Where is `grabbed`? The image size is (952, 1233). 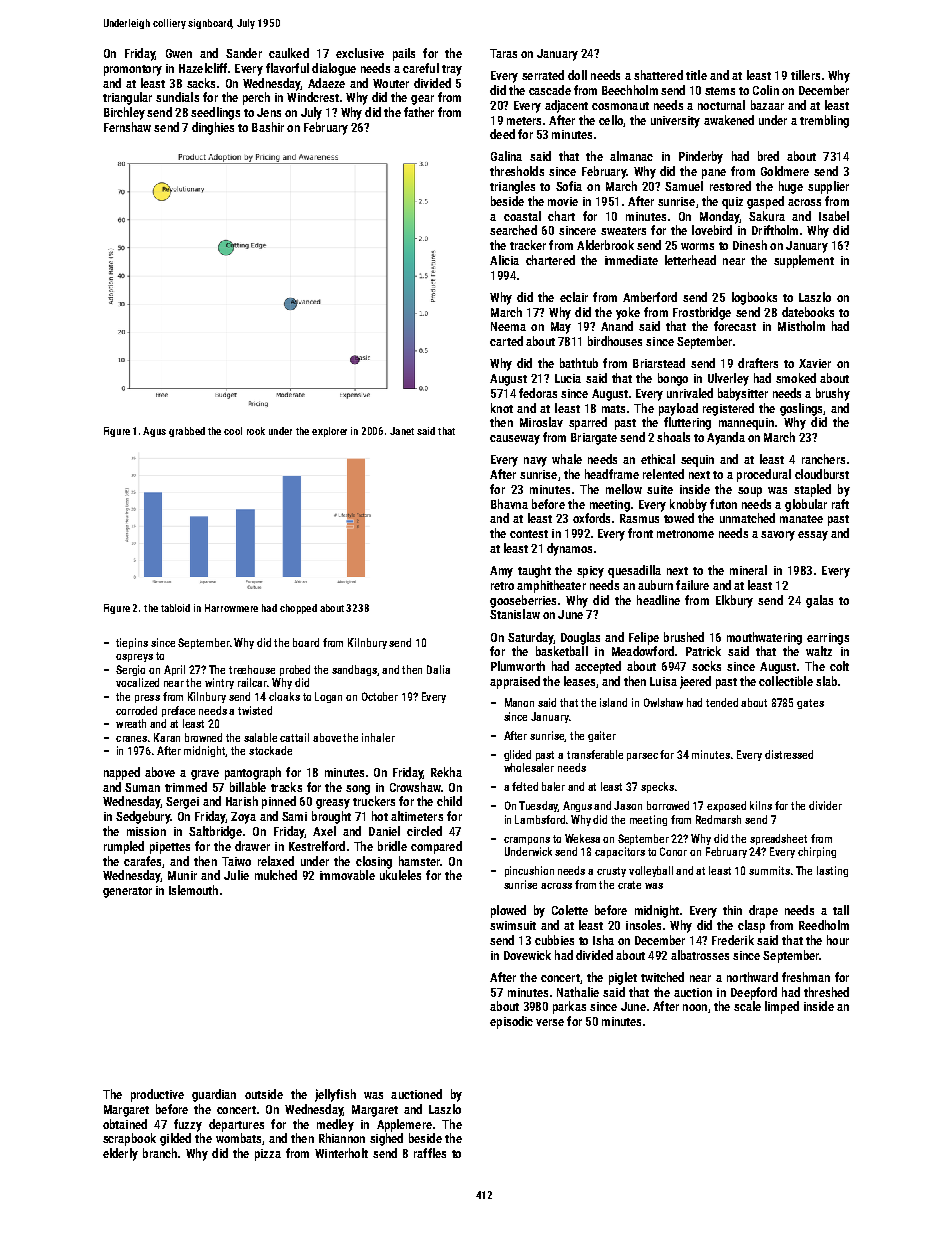
grabbed is located at coordinates (187, 432).
